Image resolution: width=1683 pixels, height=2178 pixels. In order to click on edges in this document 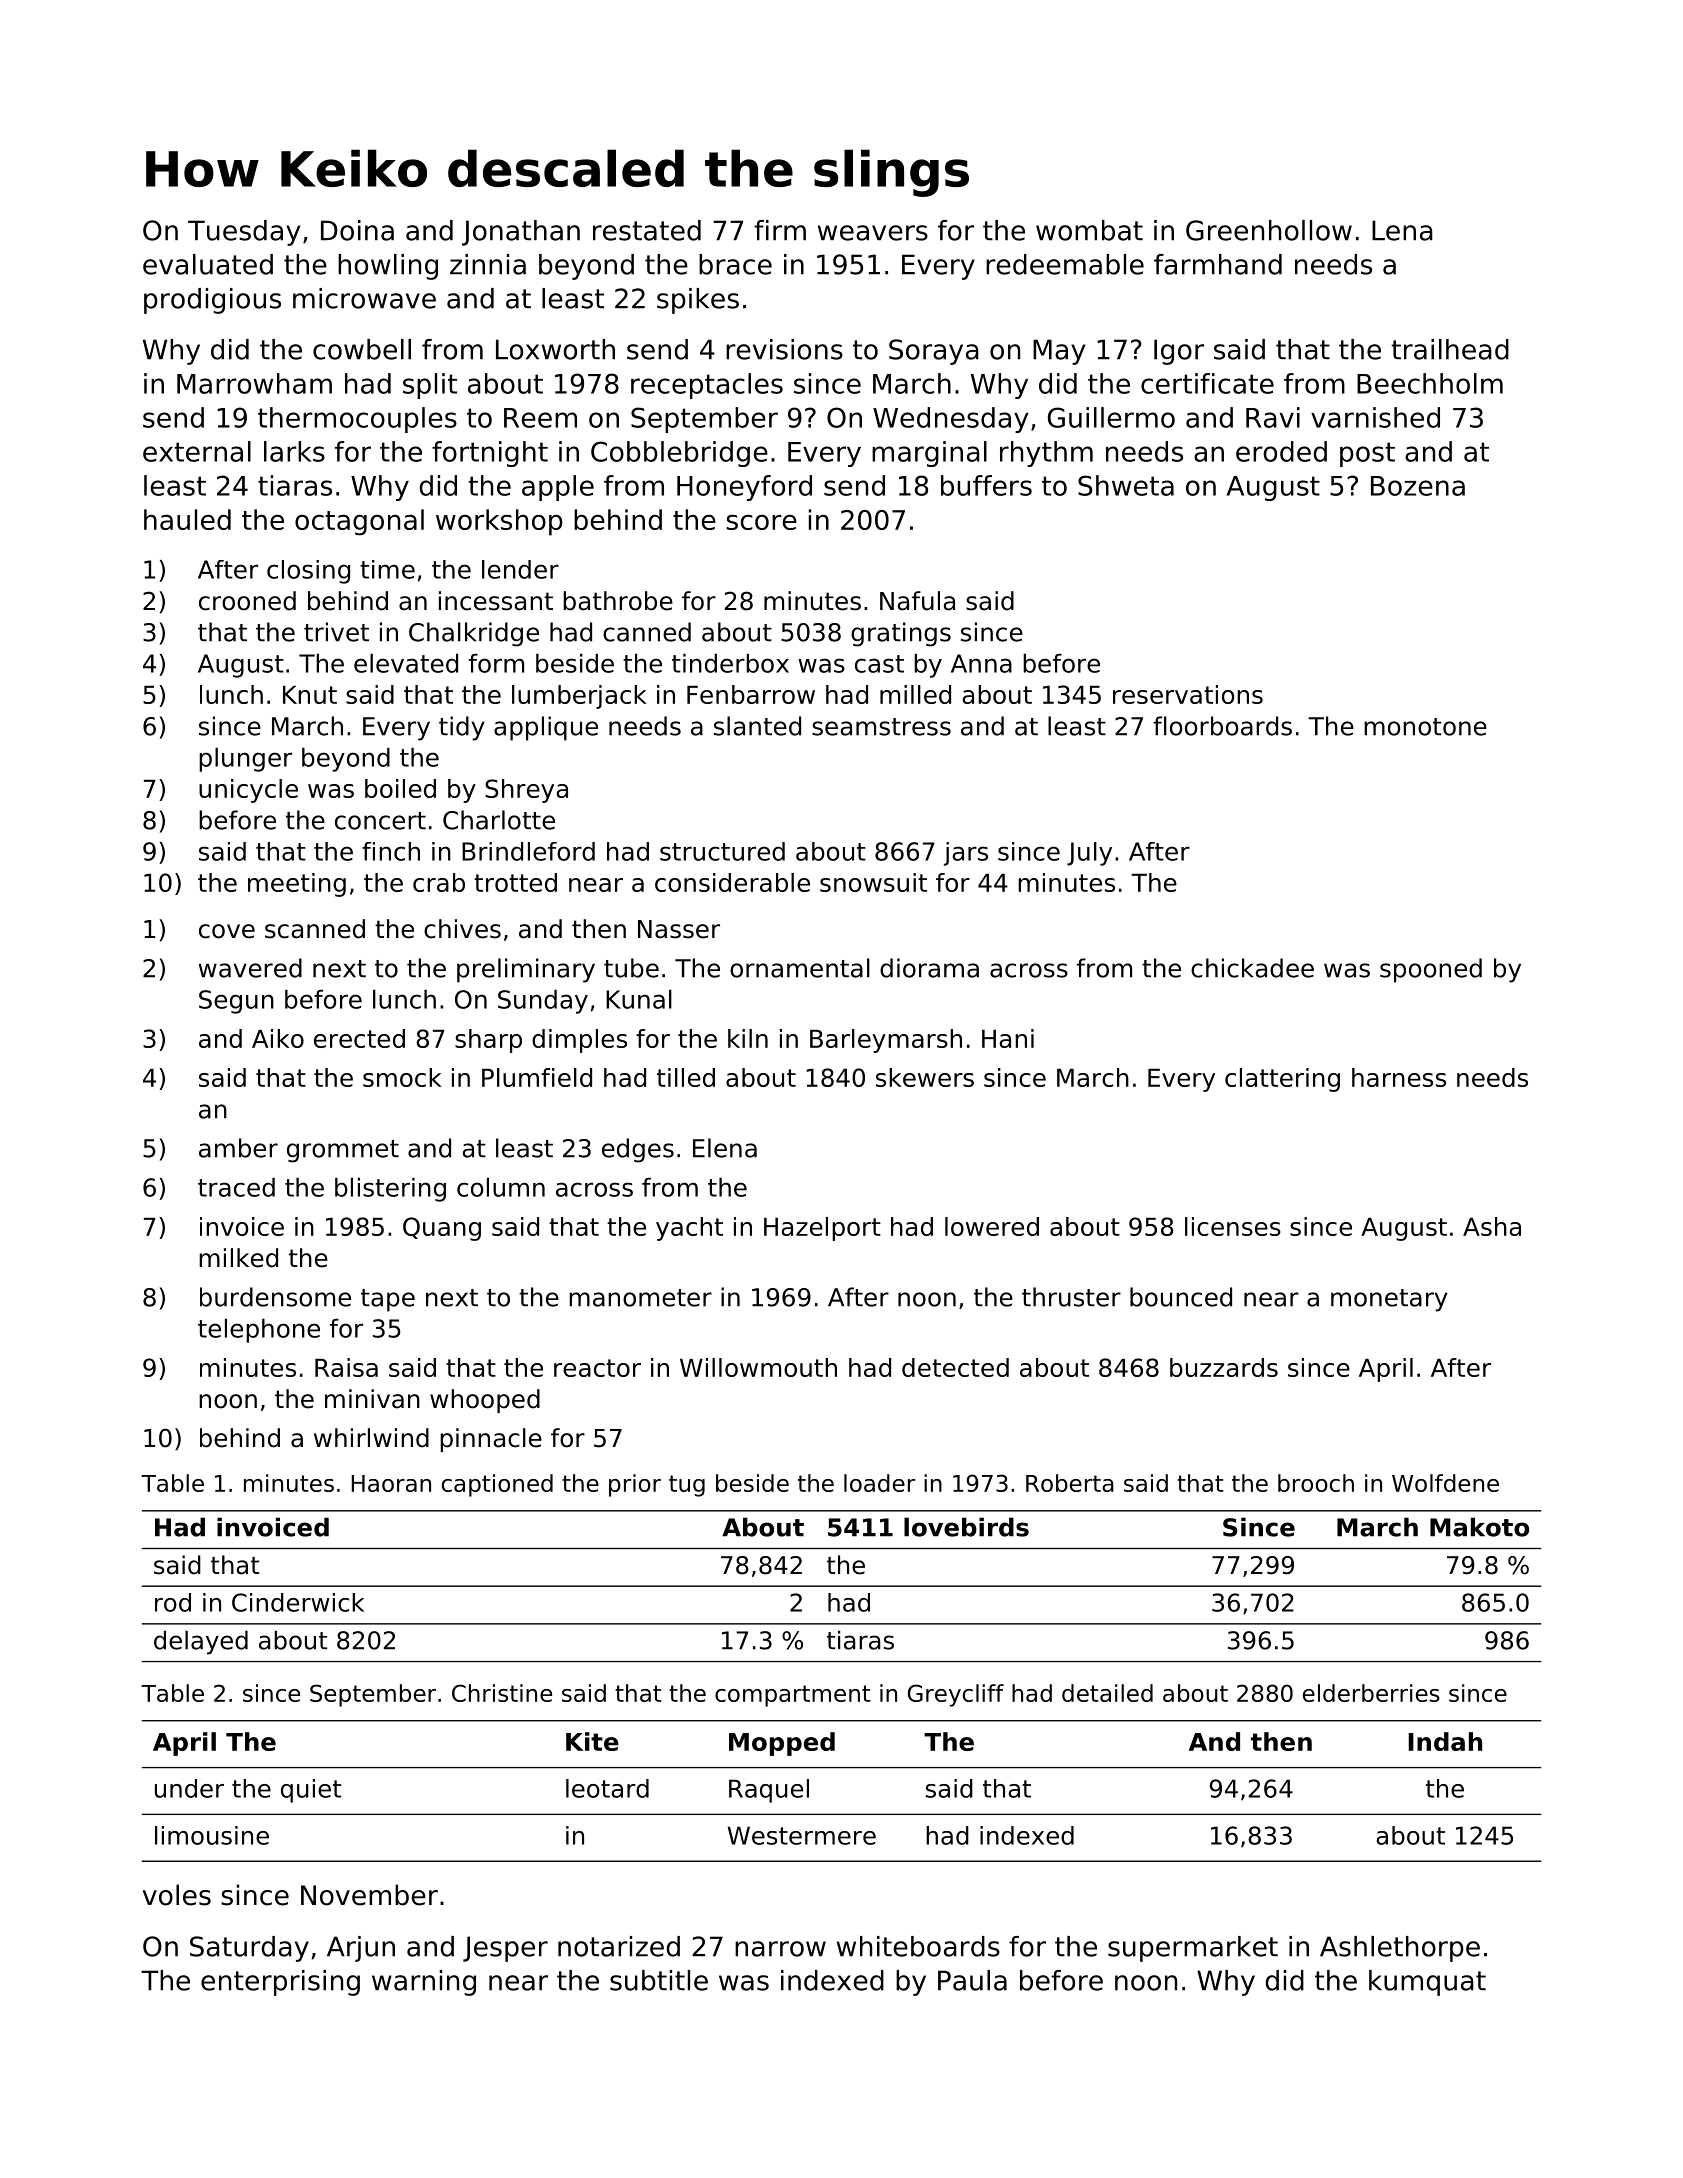, I will do `click(638, 1150)`.
